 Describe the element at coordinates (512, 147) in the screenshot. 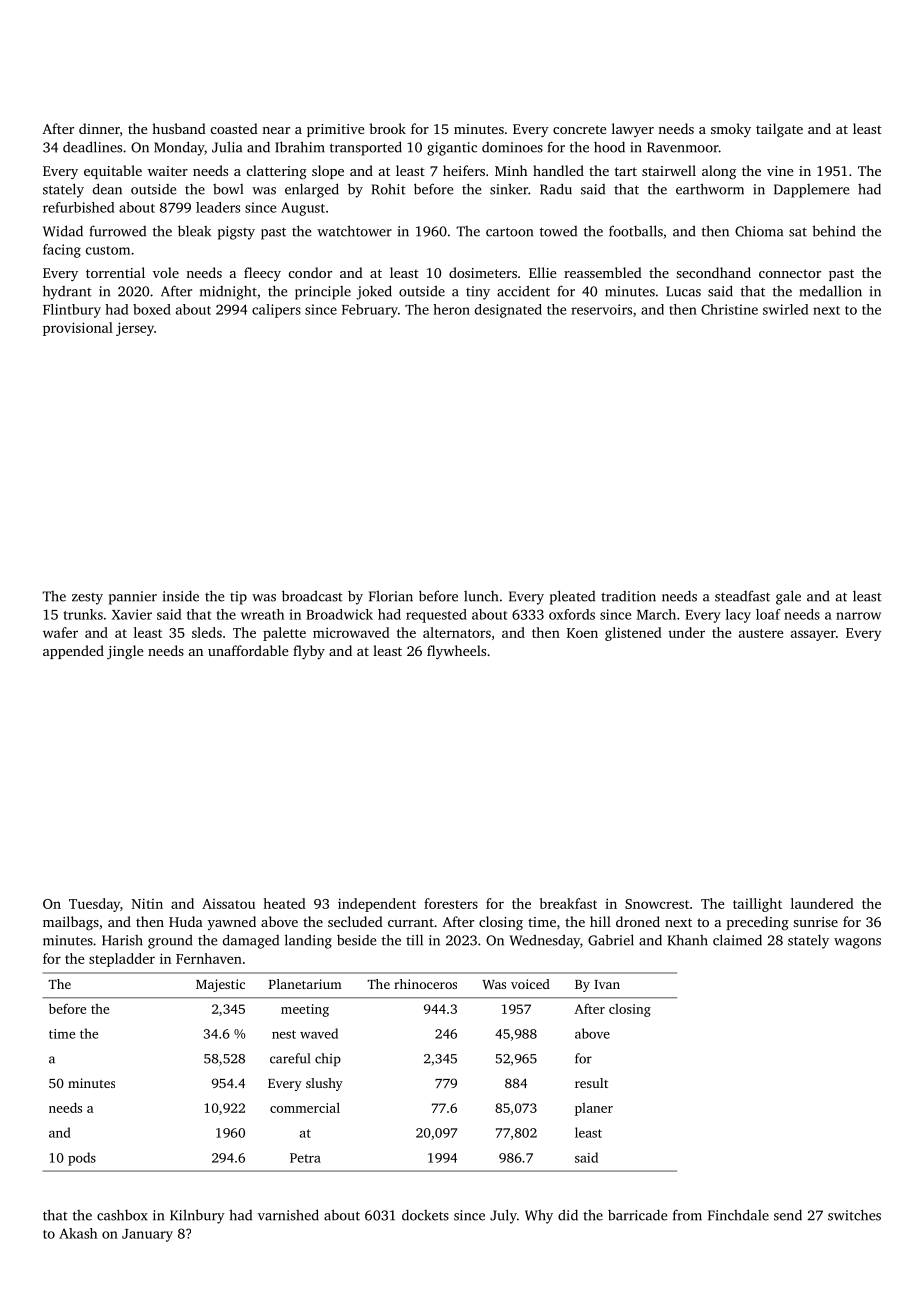

I see `dominoes` at that location.
